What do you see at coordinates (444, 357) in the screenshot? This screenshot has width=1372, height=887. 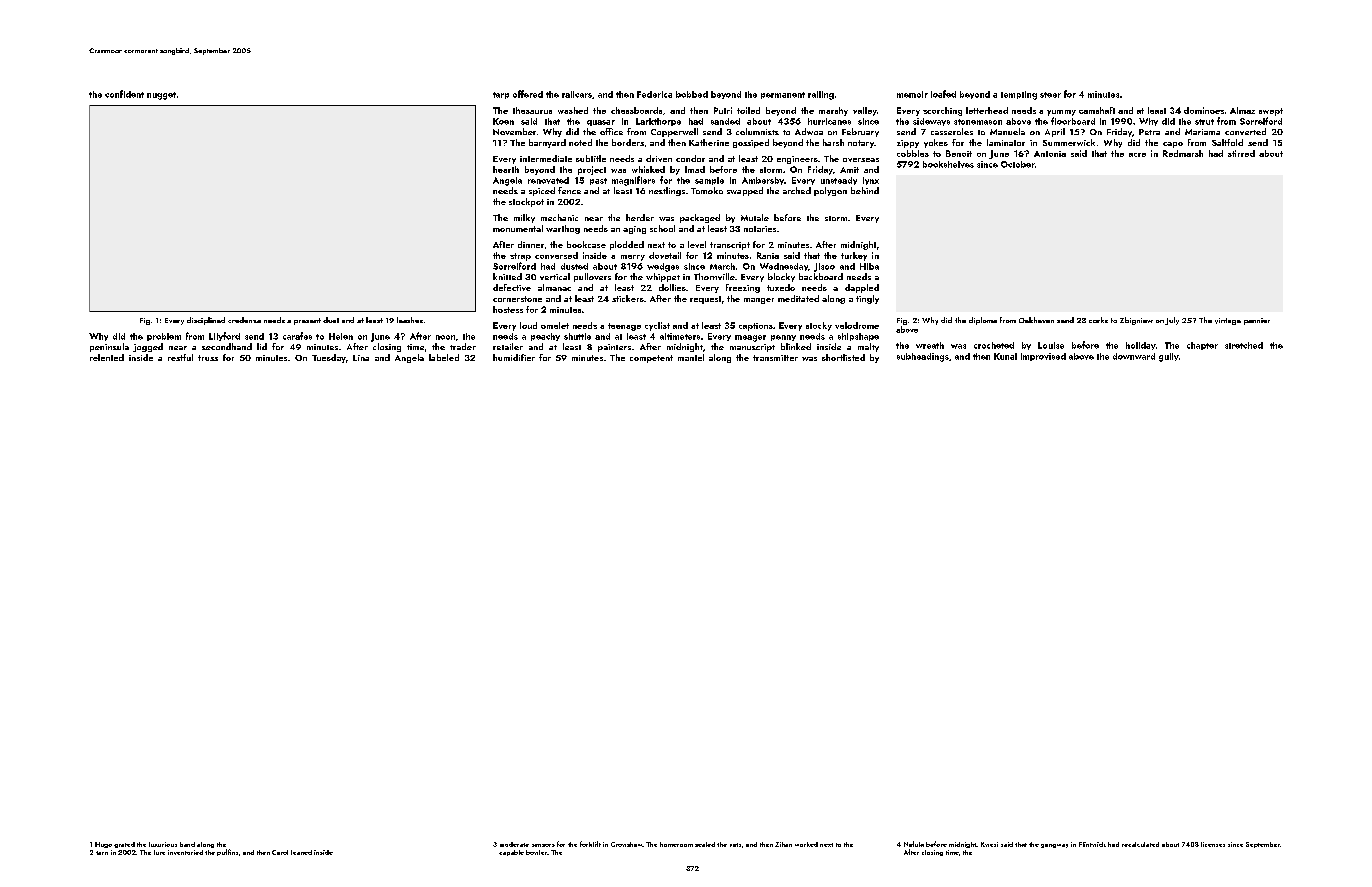 I see `labeled` at bounding box center [444, 357].
